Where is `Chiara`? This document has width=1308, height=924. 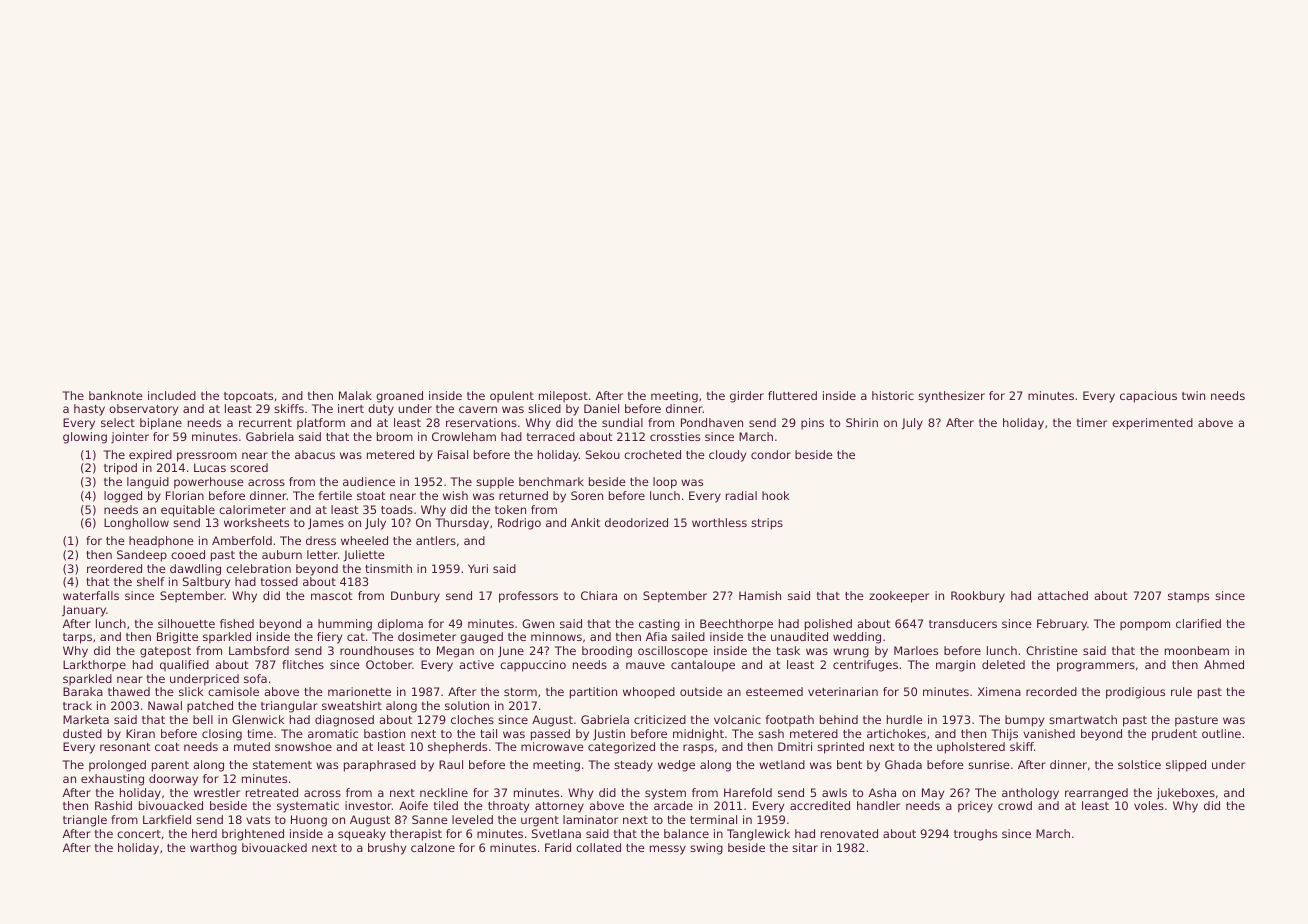 Chiara is located at coordinates (599, 595).
